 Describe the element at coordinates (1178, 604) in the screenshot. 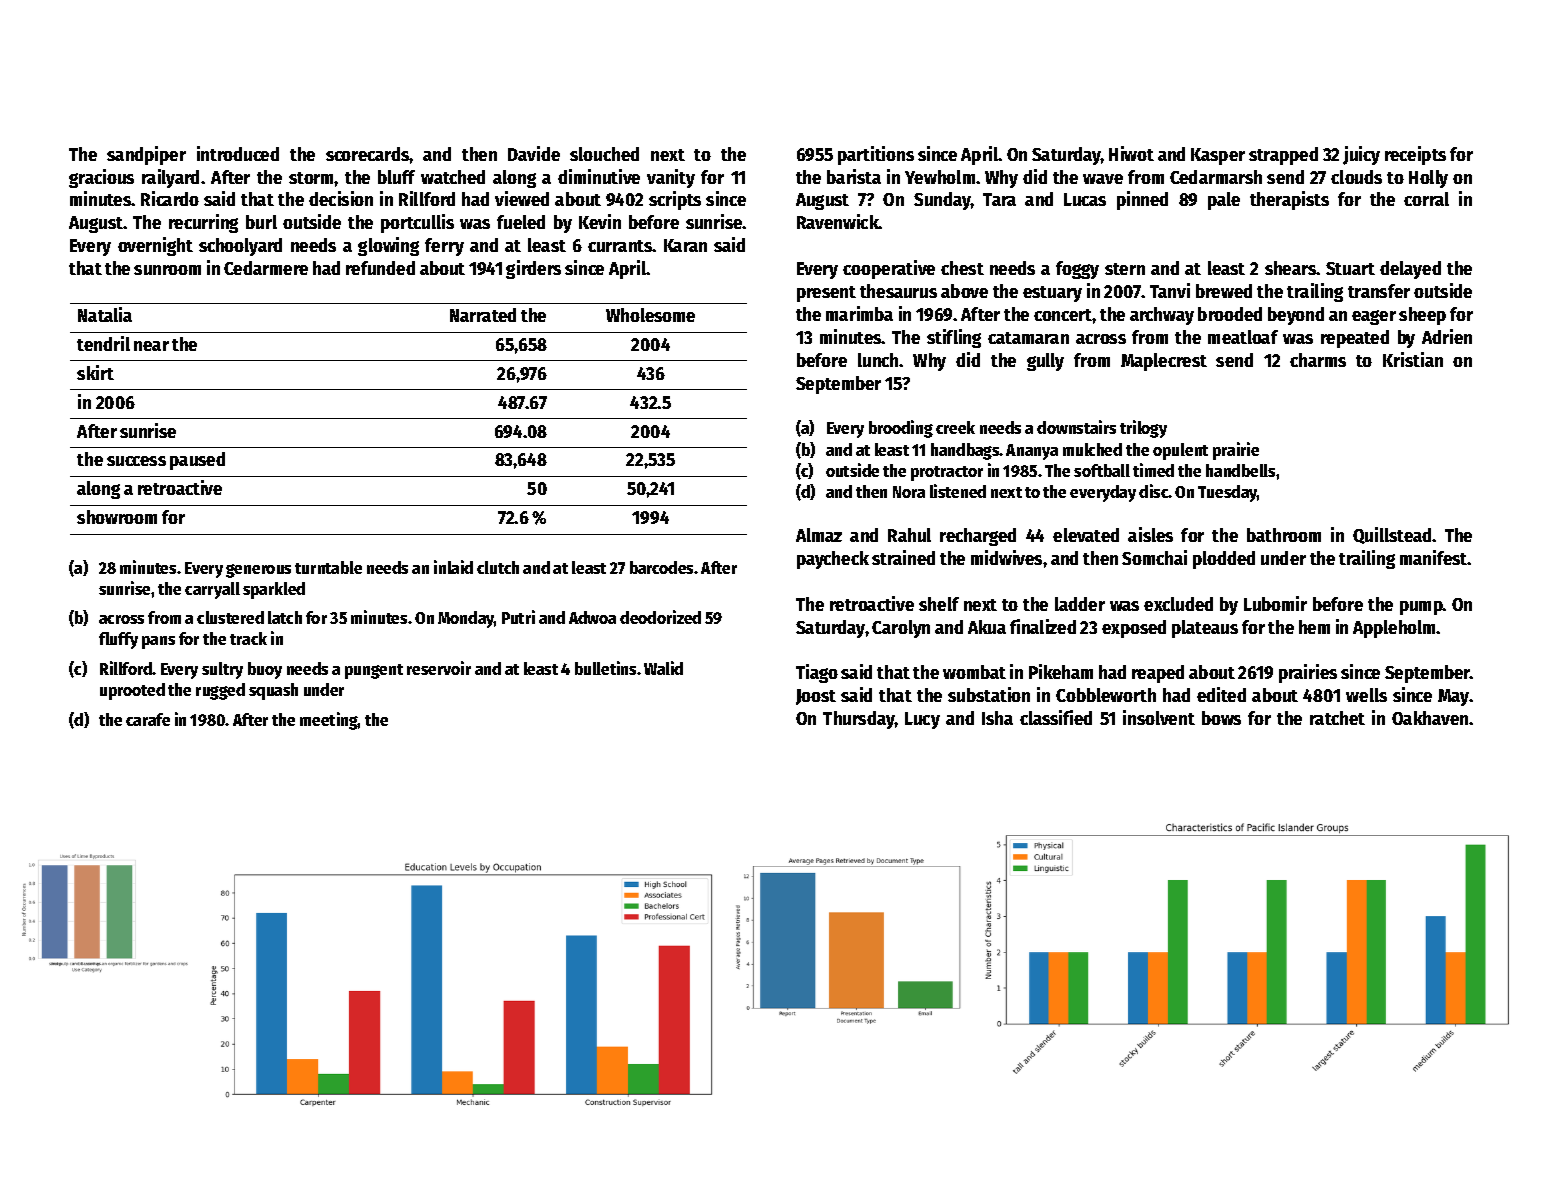

I see `excluded` at that location.
